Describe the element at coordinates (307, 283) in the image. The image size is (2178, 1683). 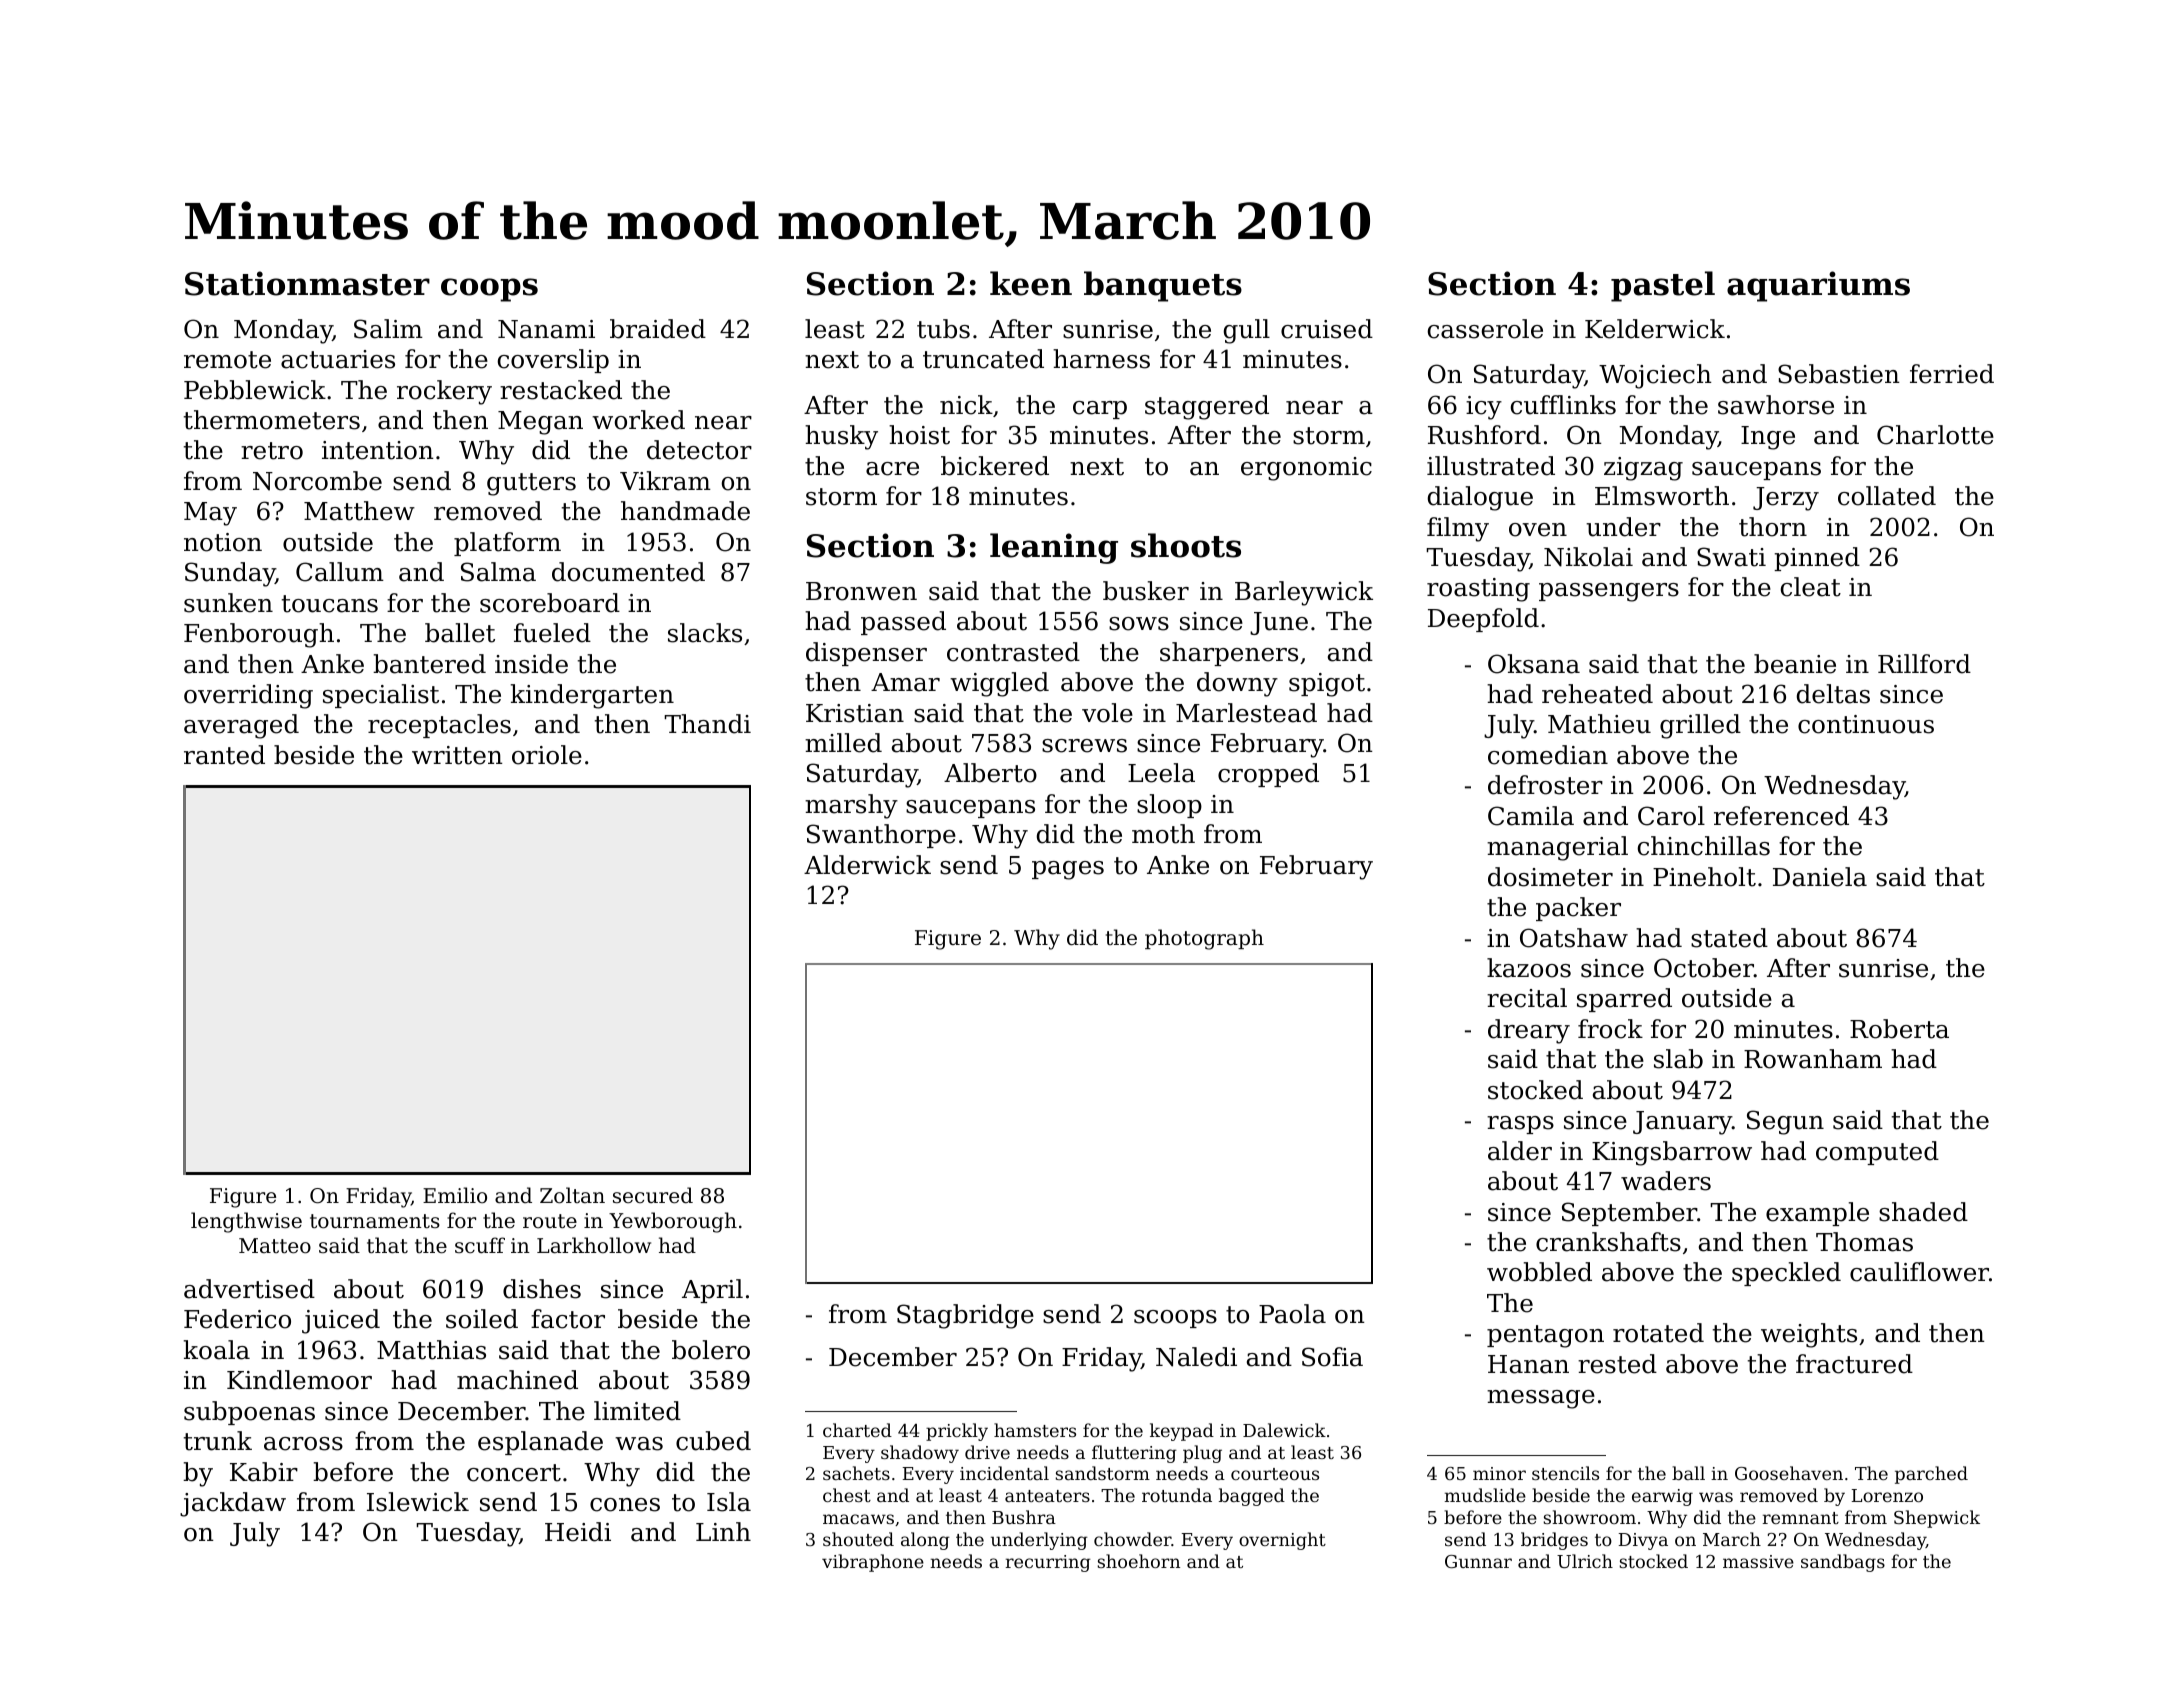
I see `Stationmaster` at that location.
